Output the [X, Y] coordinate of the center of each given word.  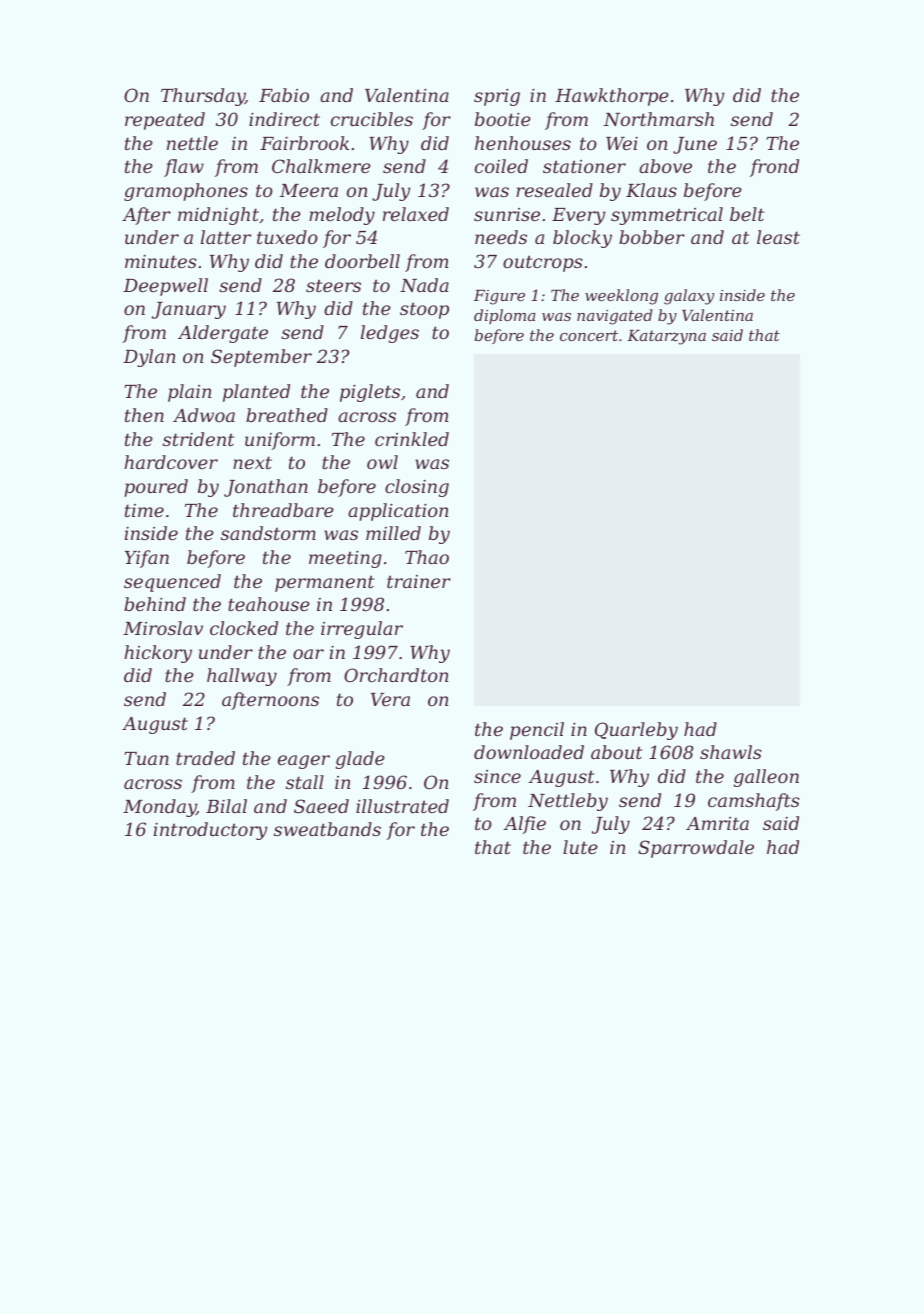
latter [226, 237]
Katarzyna [666, 337]
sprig [497, 97]
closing [417, 488]
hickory [158, 654]
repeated [165, 121]
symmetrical [667, 216]
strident [198, 439]
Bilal [226, 806]
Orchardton [396, 675]
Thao [427, 557]
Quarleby [636, 731]
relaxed [416, 214]
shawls [731, 752]
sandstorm [268, 533]
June [695, 145]
